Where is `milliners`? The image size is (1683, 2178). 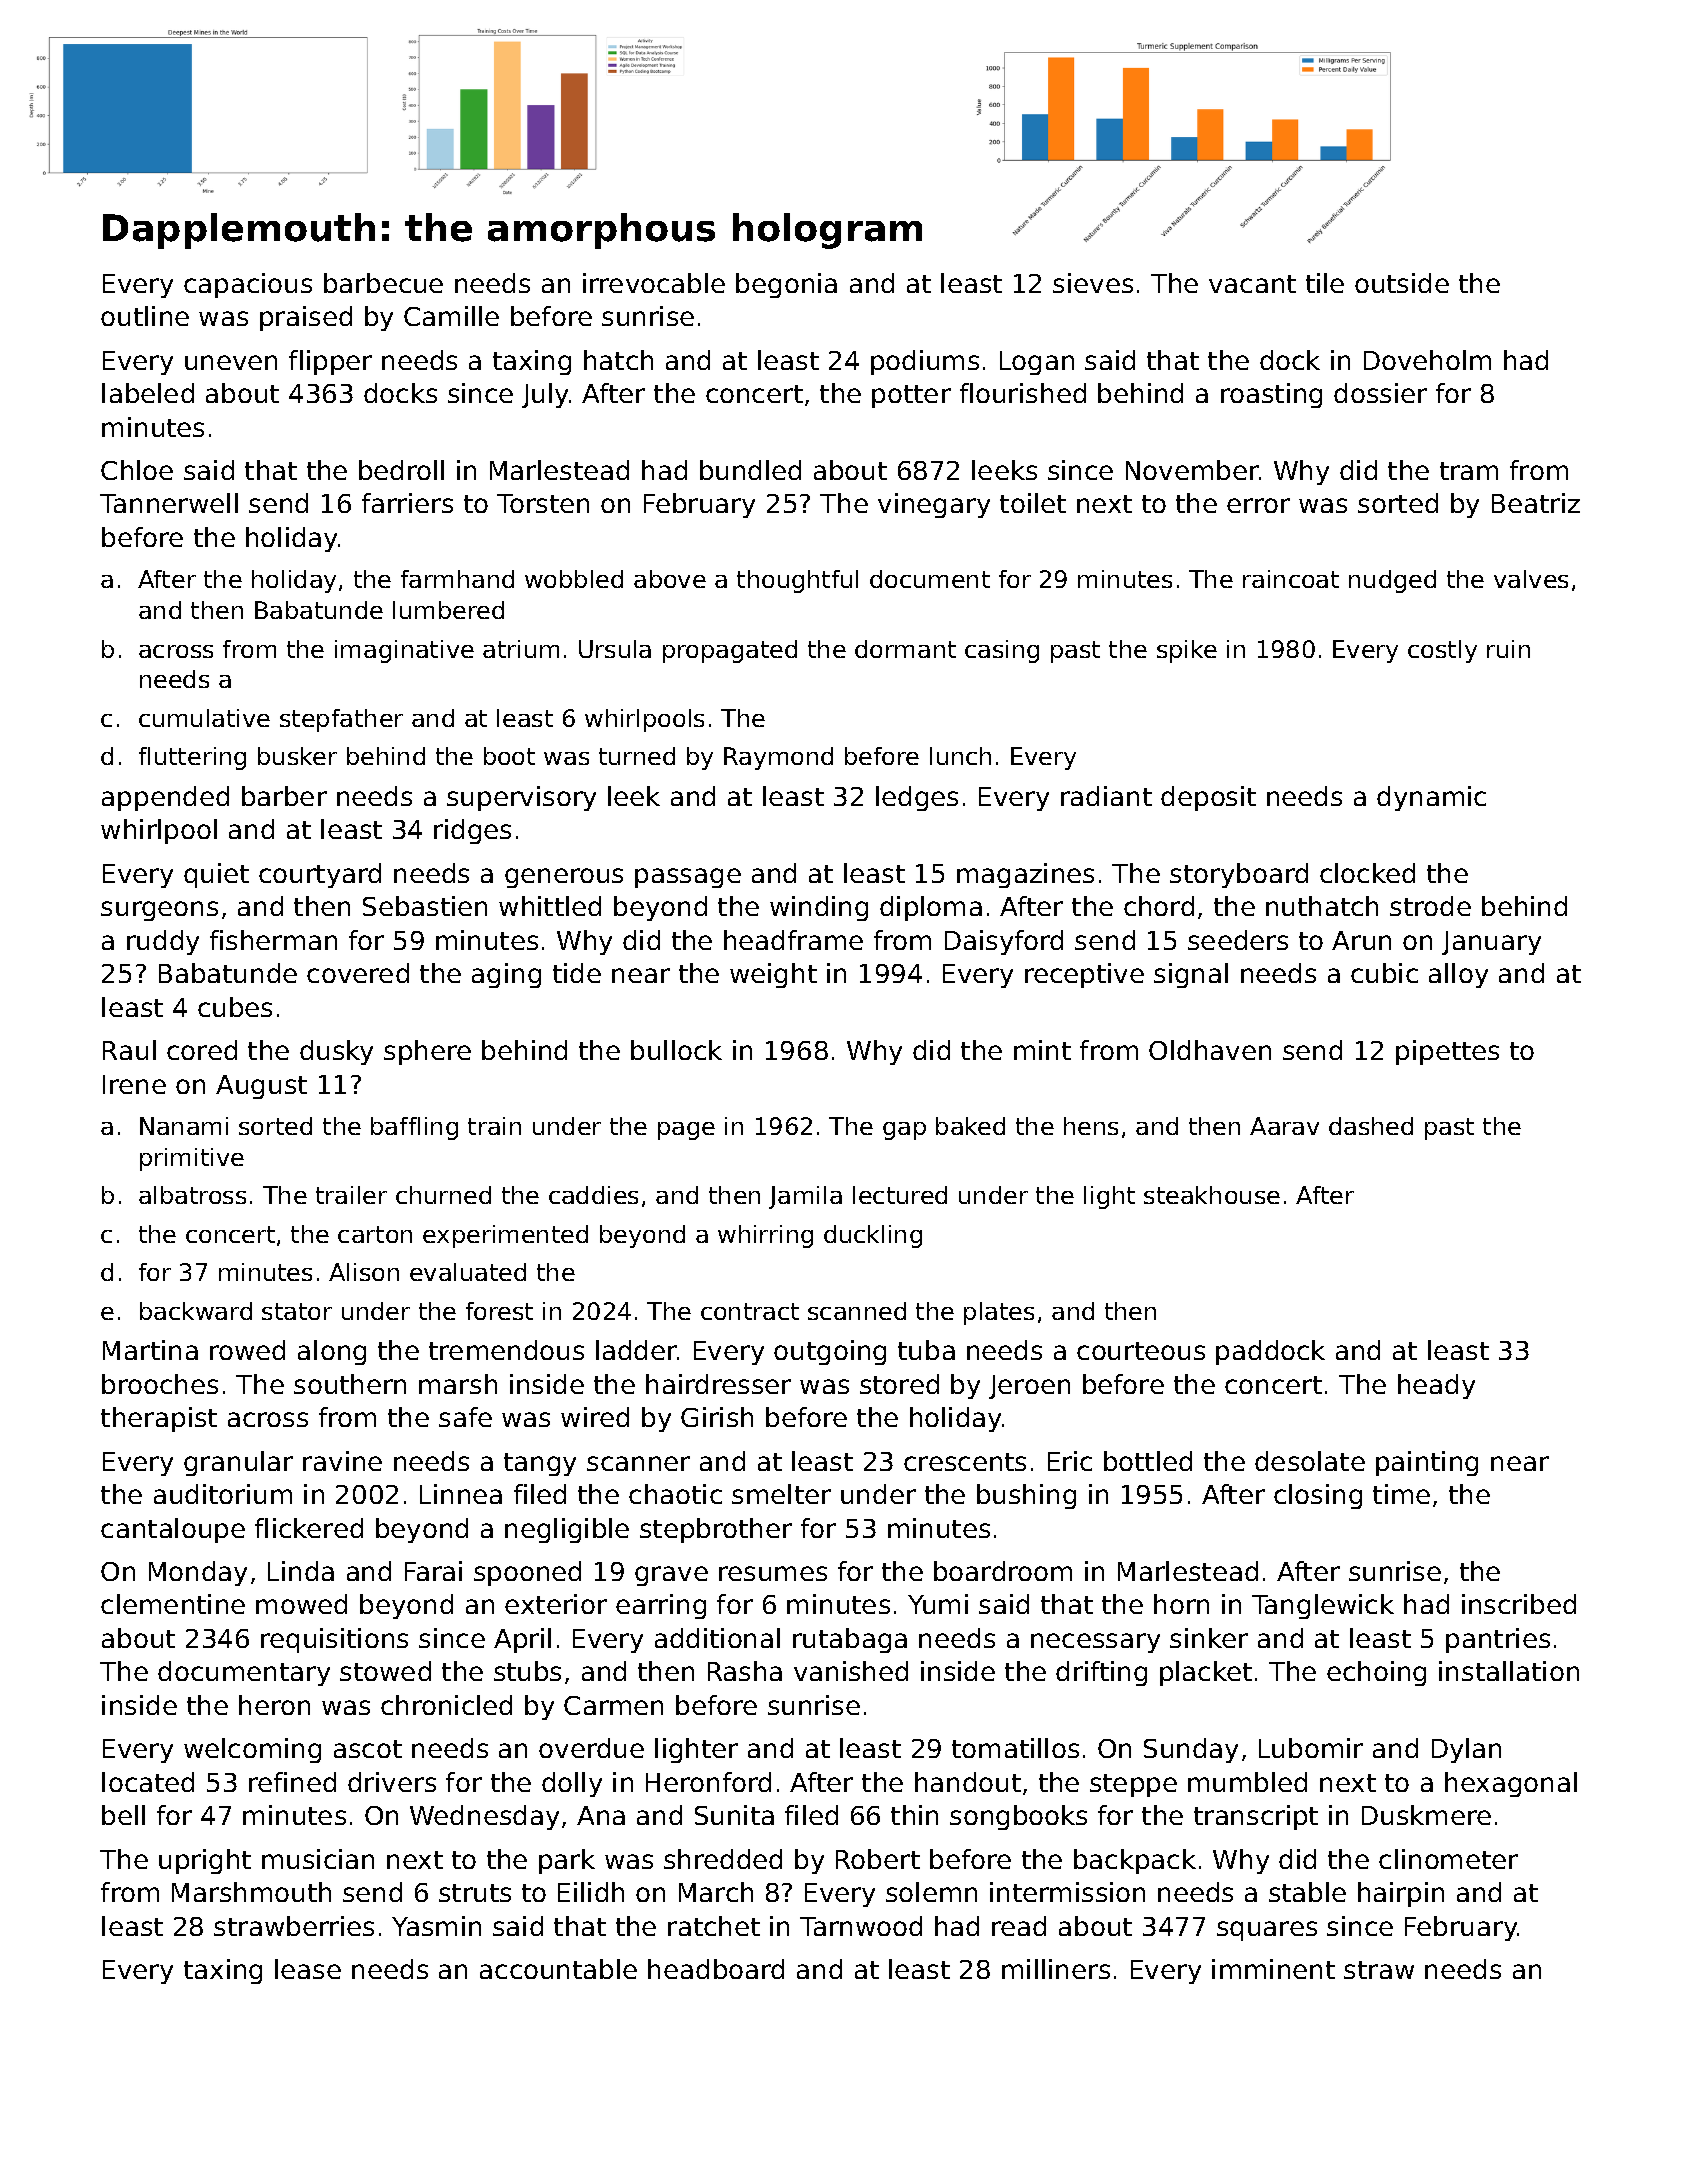 milliners is located at coordinates (1056, 1969).
